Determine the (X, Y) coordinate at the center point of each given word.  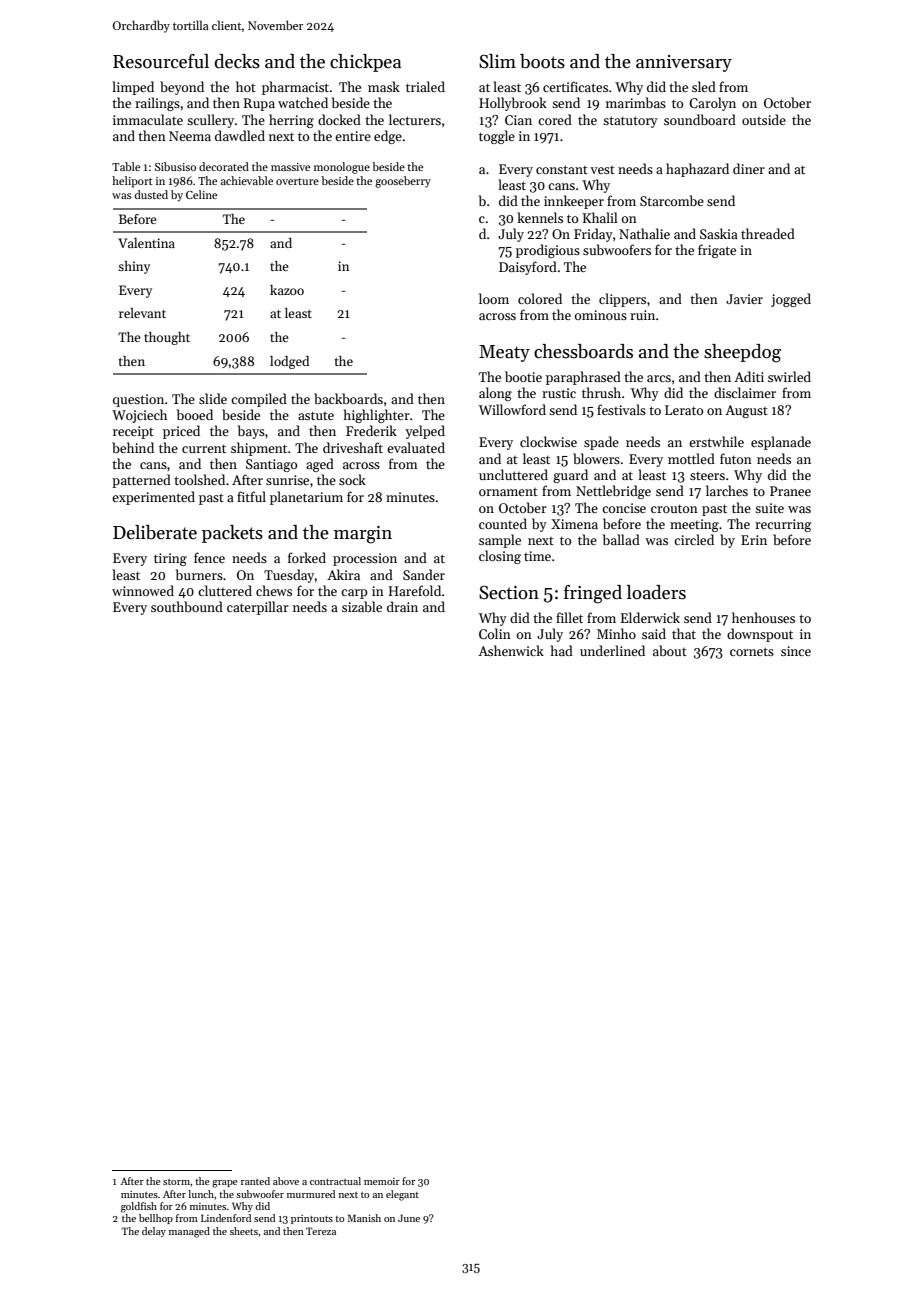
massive (290, 167)
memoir (382, 1181)
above (286, 1181)
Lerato (684, 410)
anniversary (684, 63)
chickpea (365, 63)
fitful (251, 496)
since (796, 651)
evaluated (416, 447)
